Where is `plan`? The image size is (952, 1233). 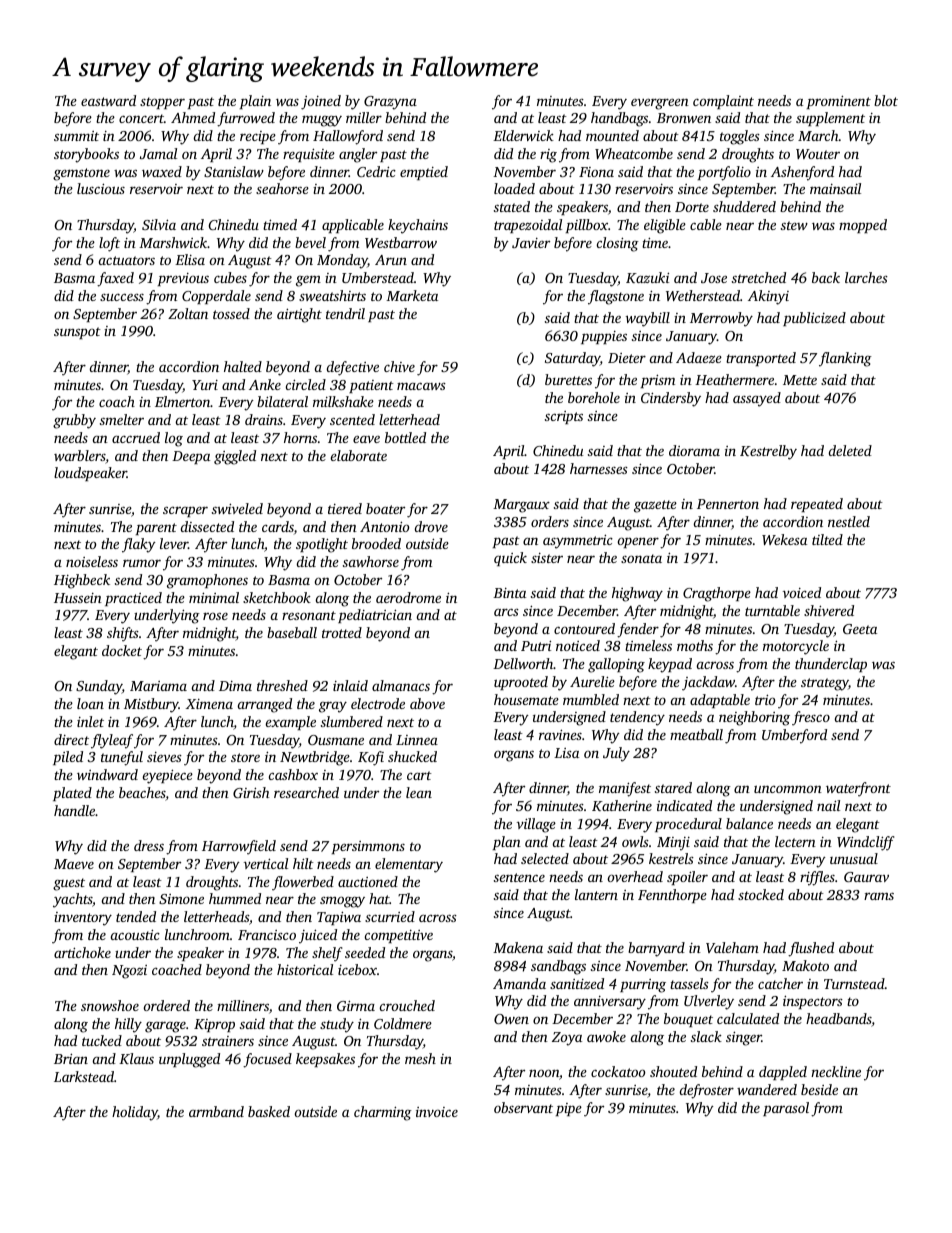 plan is located at coordinates (507, 843).
